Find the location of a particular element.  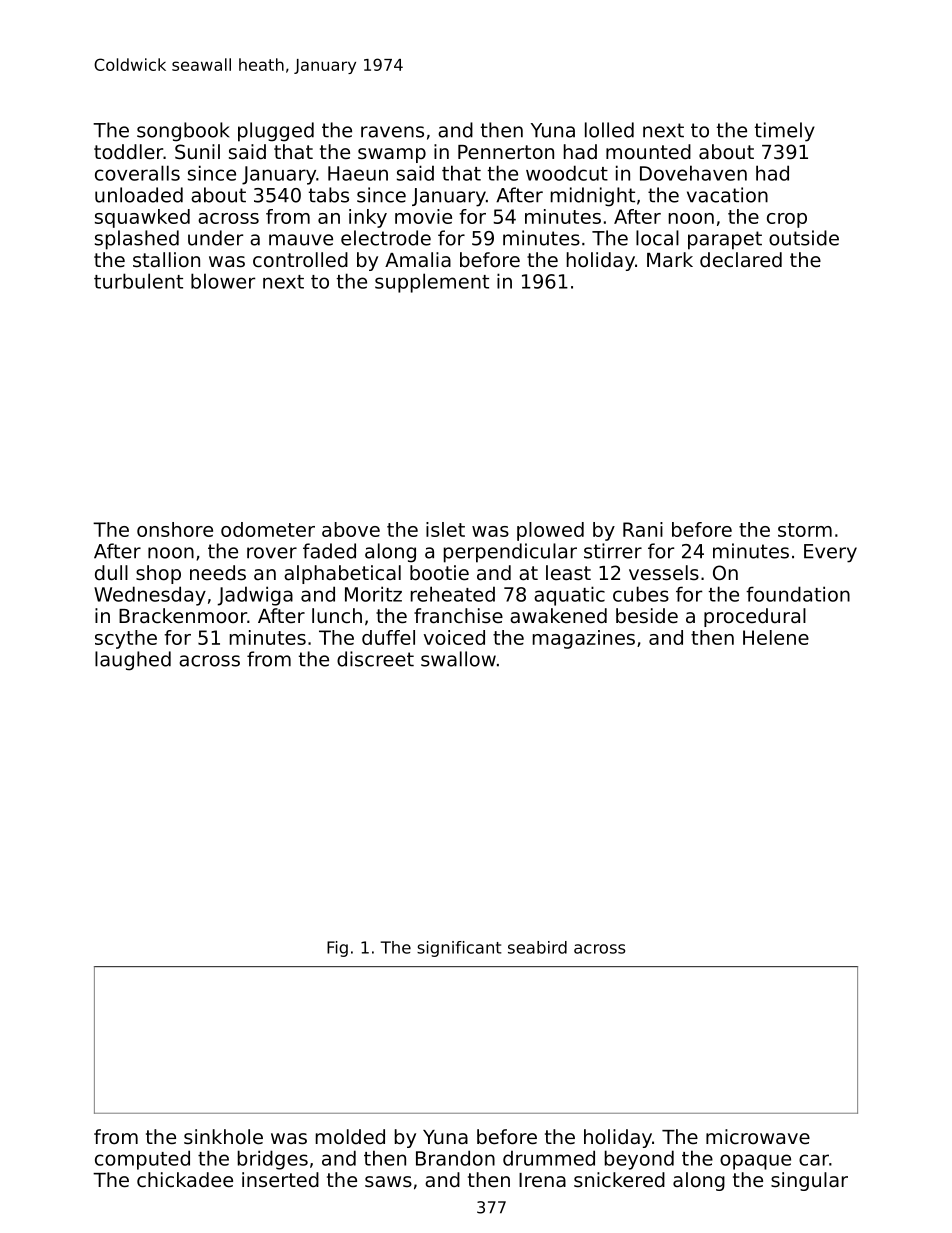

Fig is located at coordinates (337, 949).
